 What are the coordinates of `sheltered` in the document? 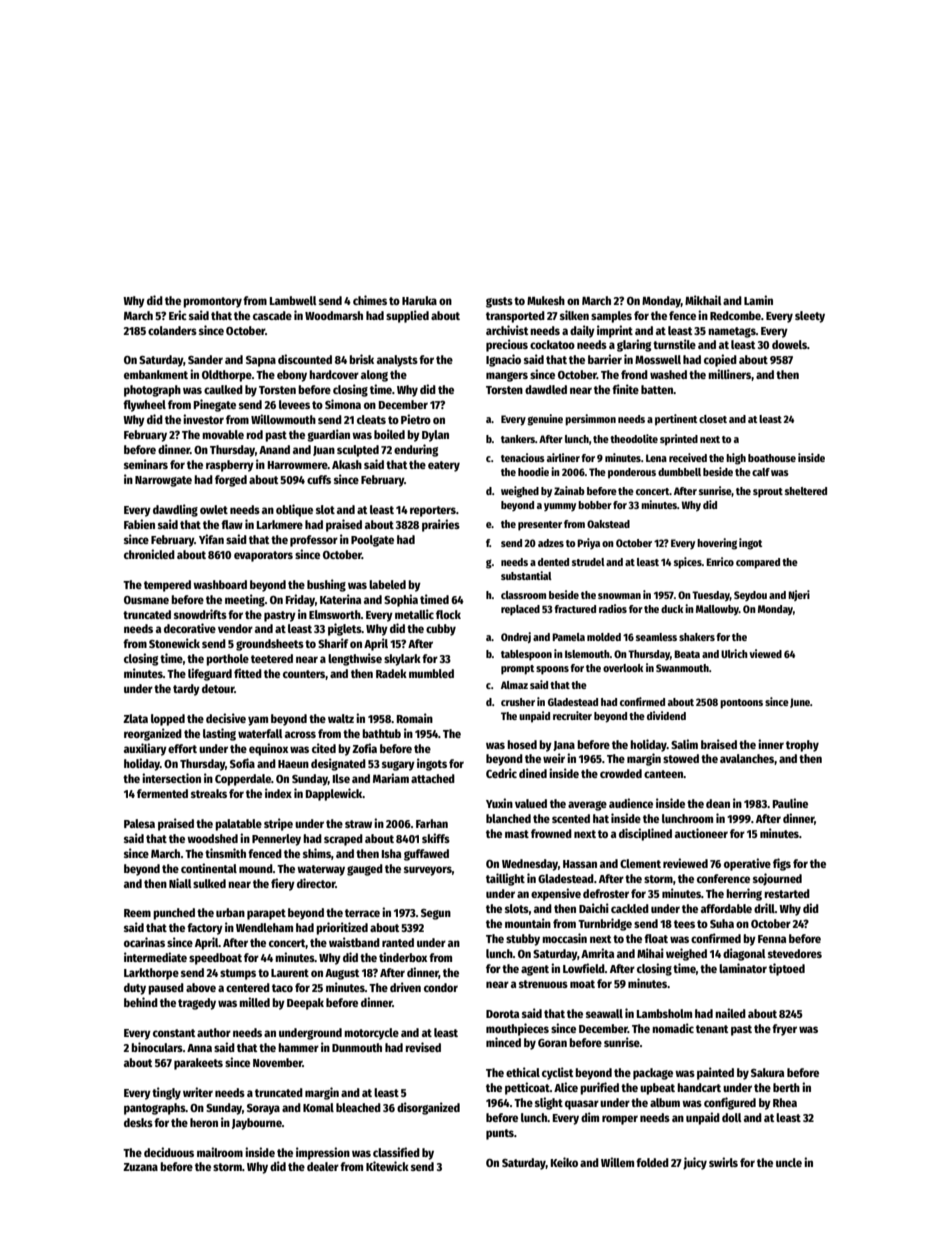 It's located at (806, 491).
